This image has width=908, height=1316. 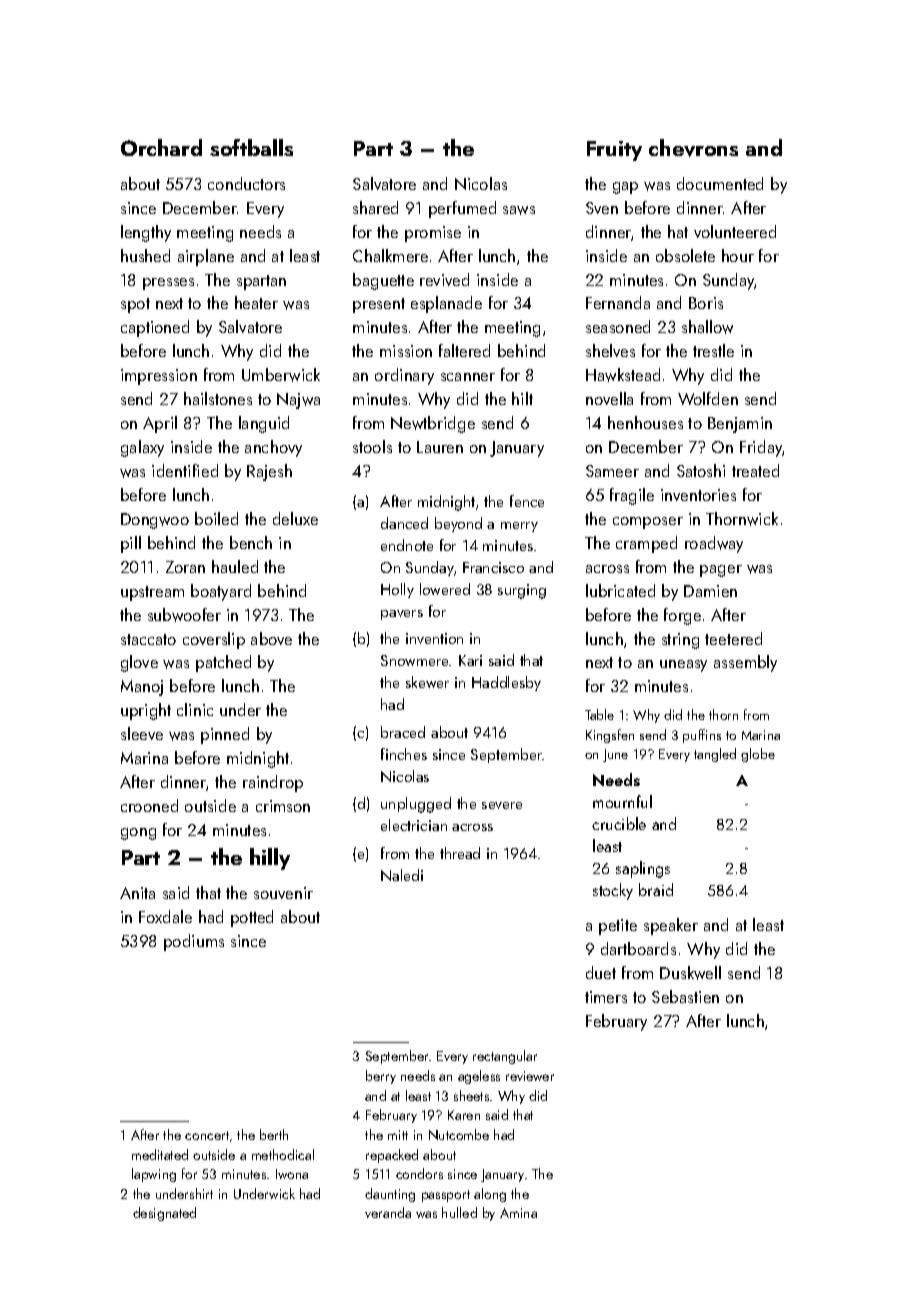 I want to click on hour, so click(x=738, y=255).
